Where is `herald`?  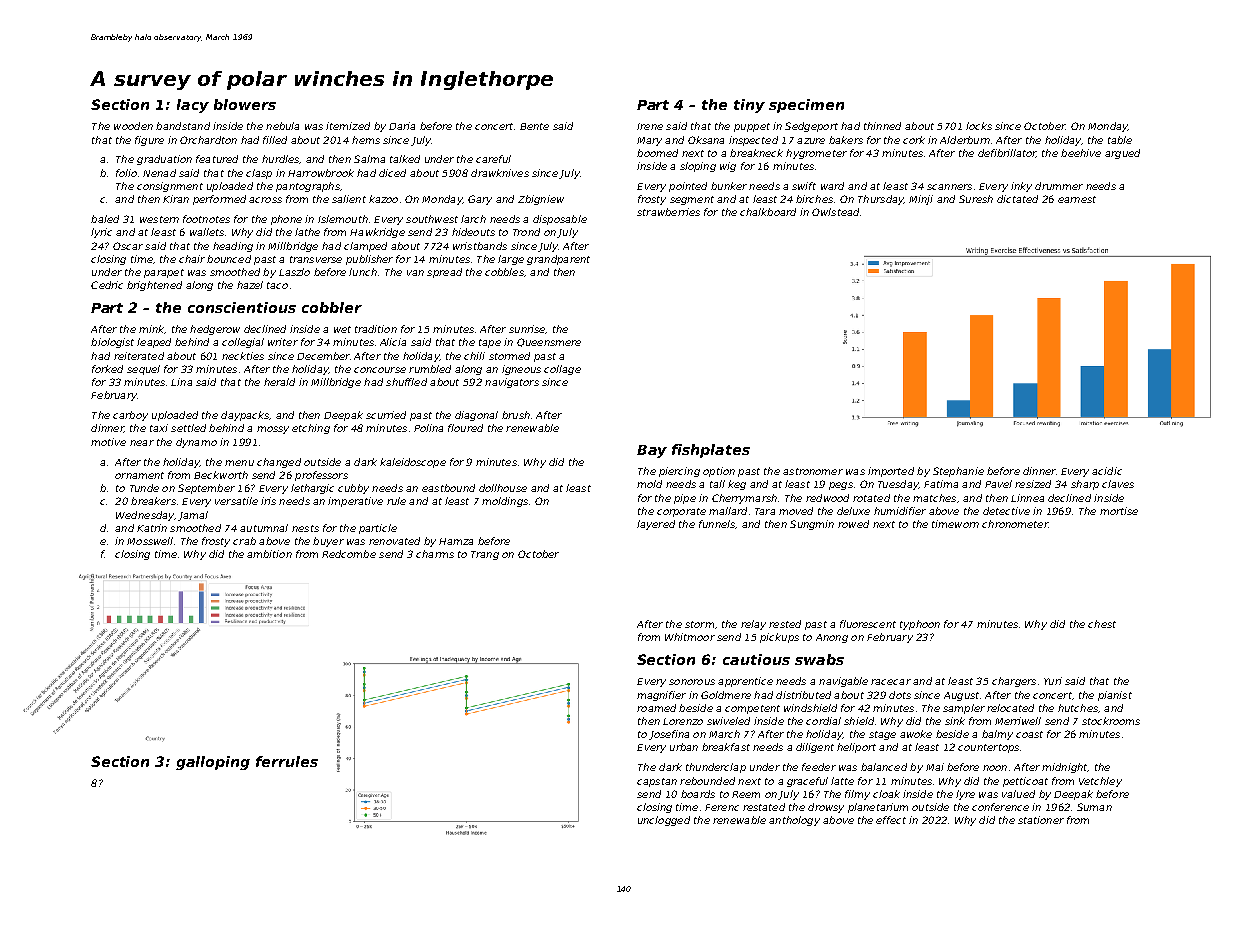
herald is located at coordinates (279, 382).
